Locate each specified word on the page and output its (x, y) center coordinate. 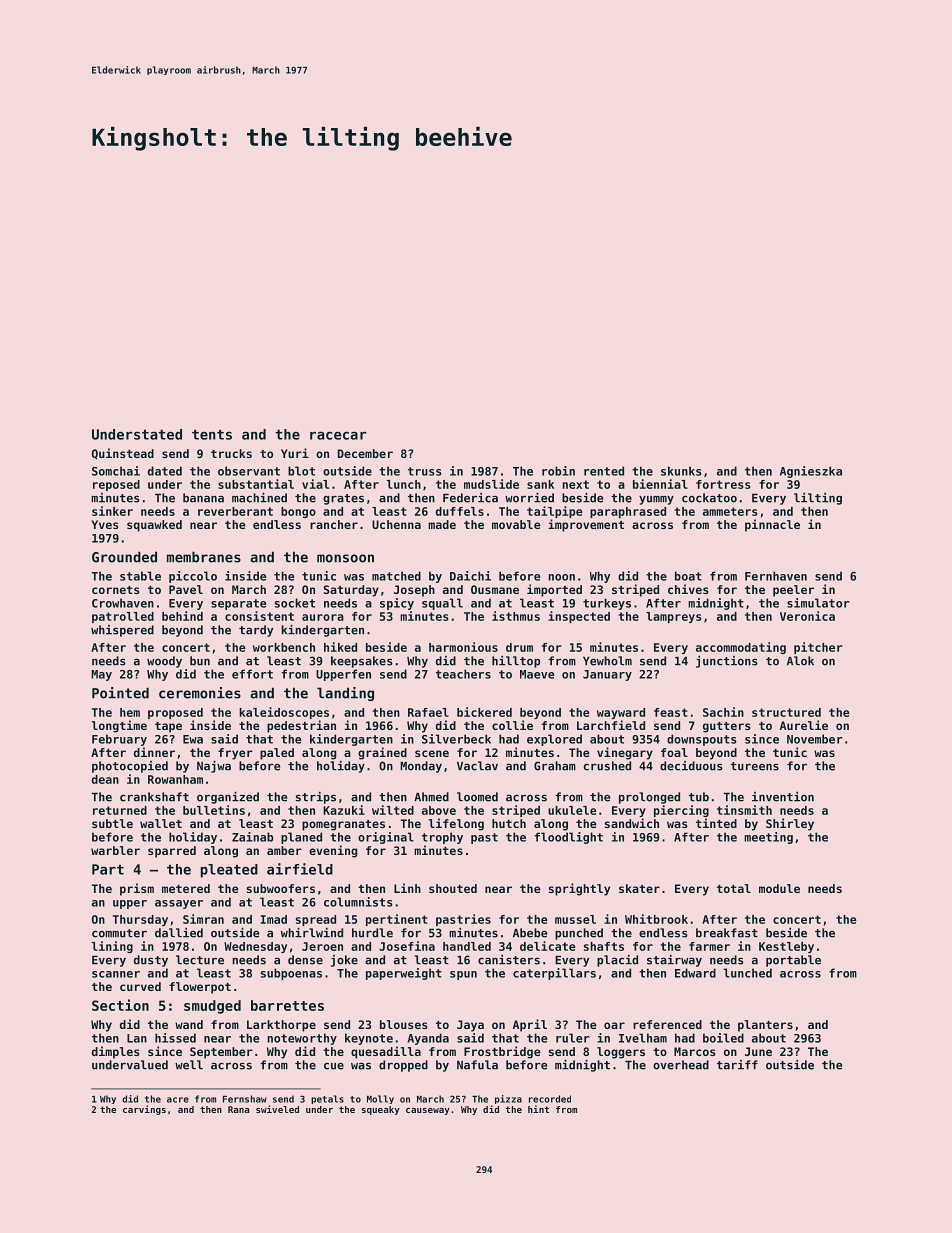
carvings (144, 1110)
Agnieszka (811, 472)
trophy (442, 838)
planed (301, 838)
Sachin (723, 712)
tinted (716, 823)
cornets (116, 590)
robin (558, 471)
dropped (403, 1066)
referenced (667, 1024)
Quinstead (123, 454)
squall (442, 604)
